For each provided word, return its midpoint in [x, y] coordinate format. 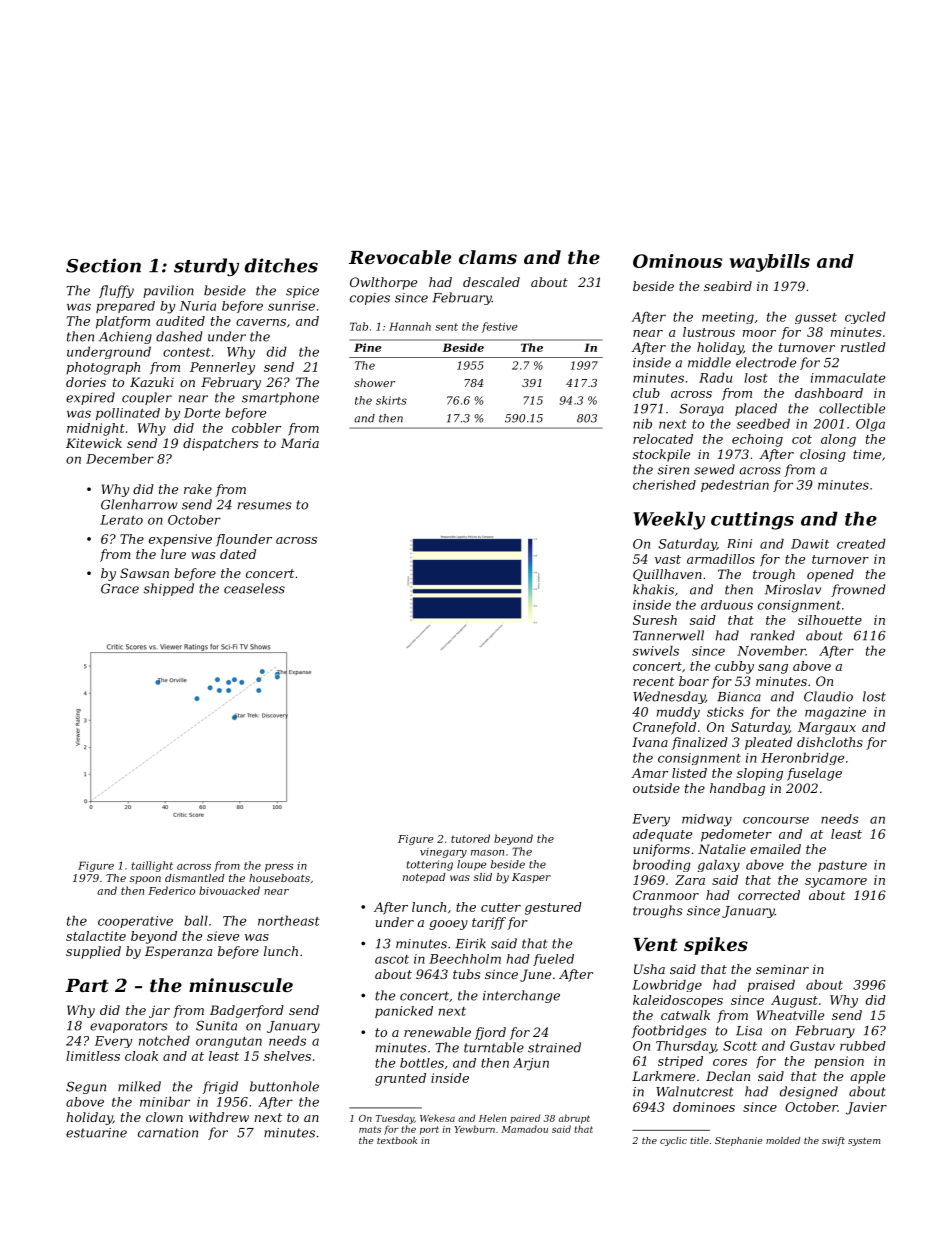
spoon [145, 880]
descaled [491, 282]
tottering [429, 865]
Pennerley [222, 368]
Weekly [669, 520]
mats [370, 1129]
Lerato [121, 520]
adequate [662, 835]
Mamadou [524, 1129]
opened [830, 575]
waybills [770, 263]
